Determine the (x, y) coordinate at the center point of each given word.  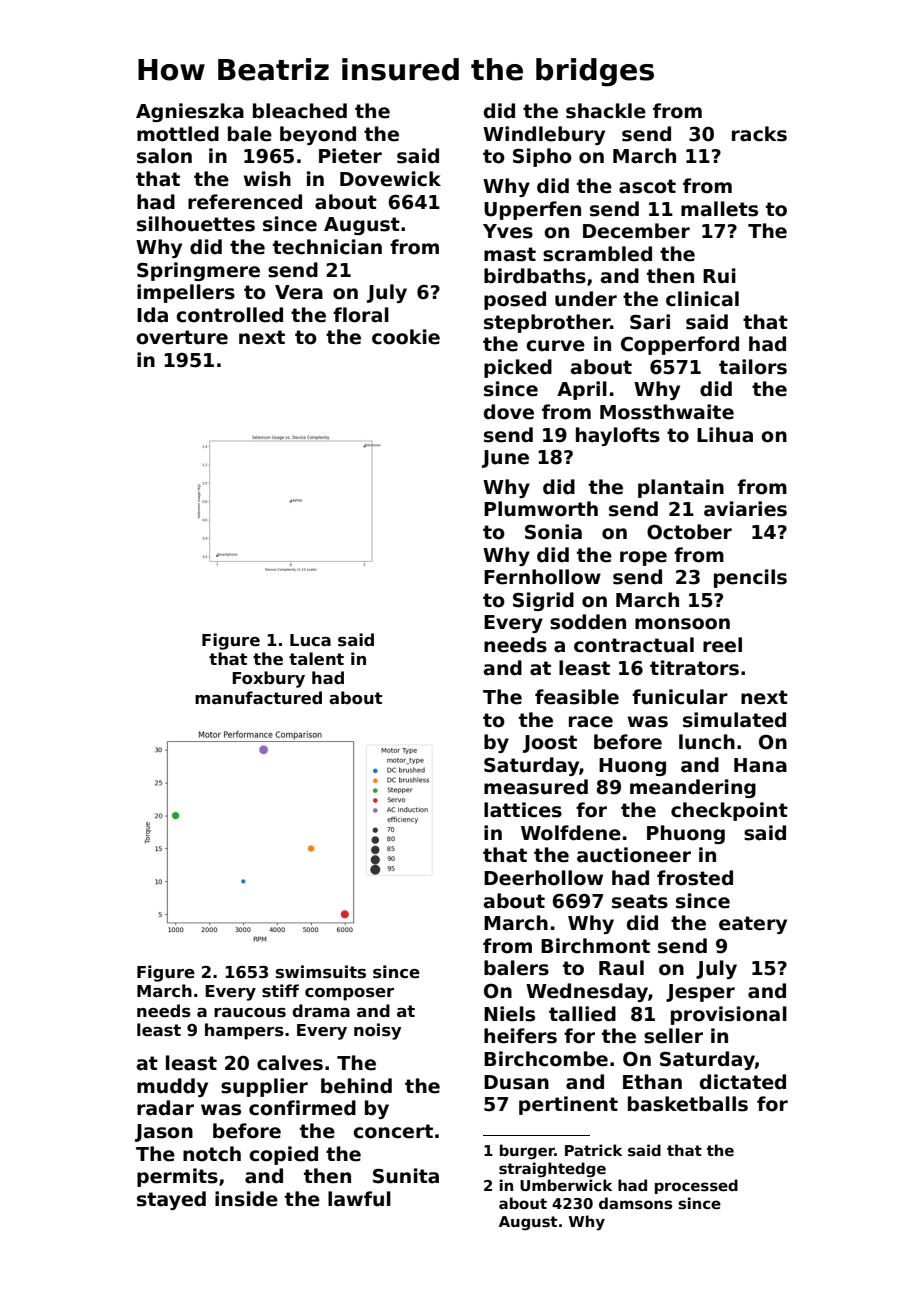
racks (759, 134)
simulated (734, 720)
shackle (606, 111)
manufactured (258, 698)
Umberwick (566, 1185)
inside (246, 1199)
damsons (635, 1203)
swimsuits (321, 972)
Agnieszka (190, 112)
